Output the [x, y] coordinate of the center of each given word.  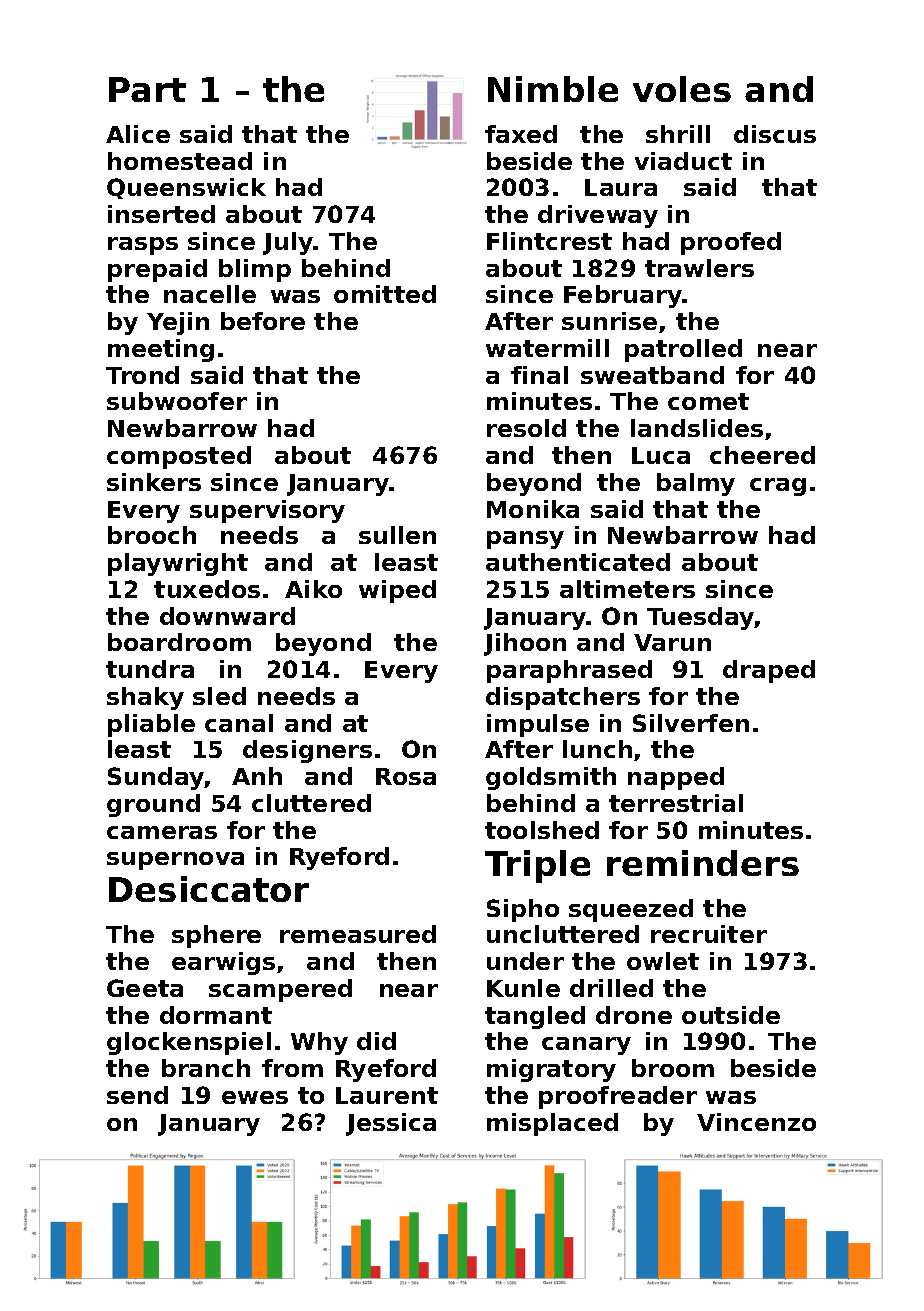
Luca [661, 455]
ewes [255, 1097]
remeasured [358, 934]
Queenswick [186, 188]
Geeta [145, 988]
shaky [145, 698]
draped [769, 671]
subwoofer [177, 401]
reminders [703, 863]
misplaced [552, 1124]
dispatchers [563, 698]
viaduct [683, 161]
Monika [533, 509]
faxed [521, 134]
